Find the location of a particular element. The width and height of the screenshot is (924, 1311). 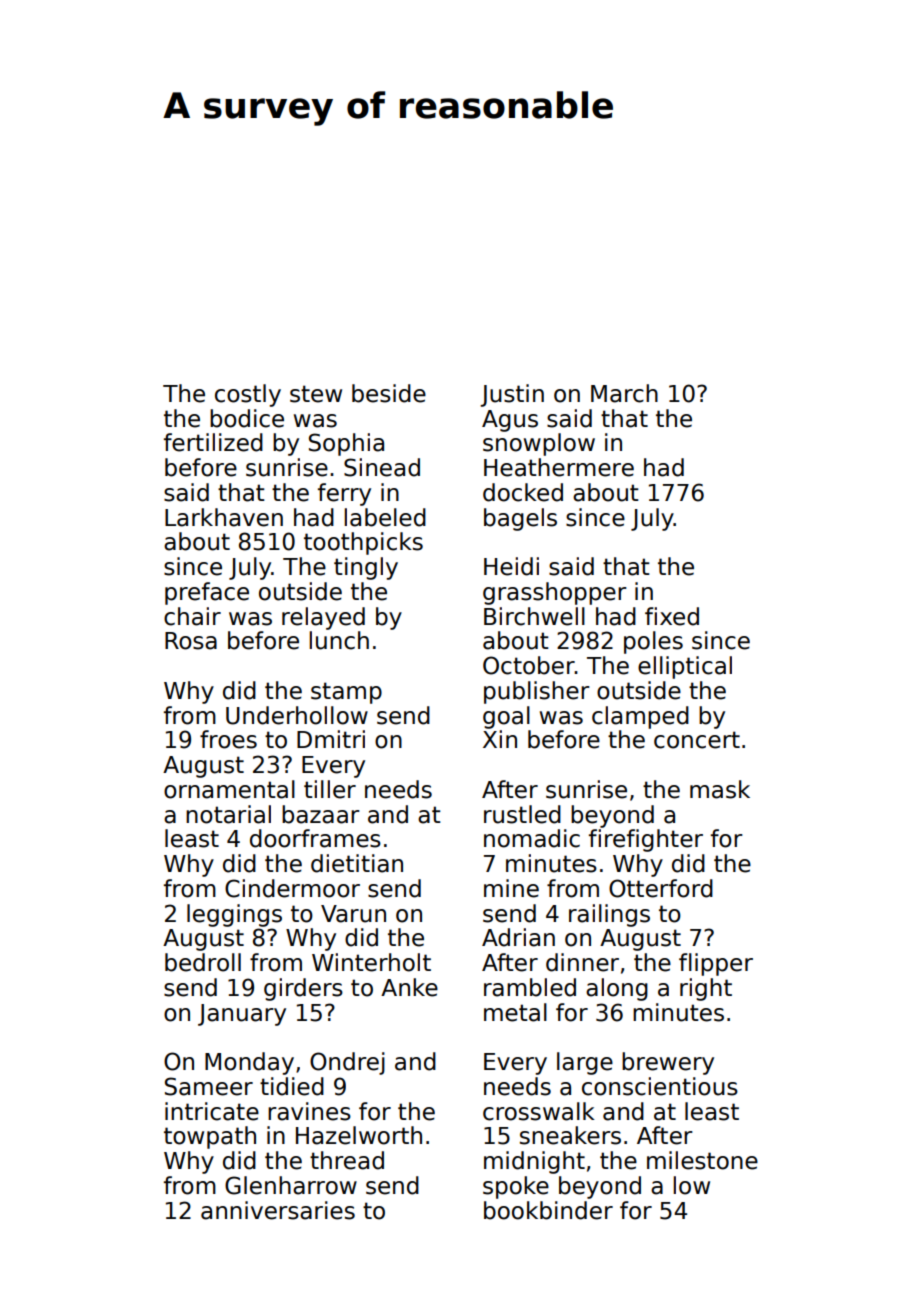

Larkhaven is located at coordinates (224, 517).
